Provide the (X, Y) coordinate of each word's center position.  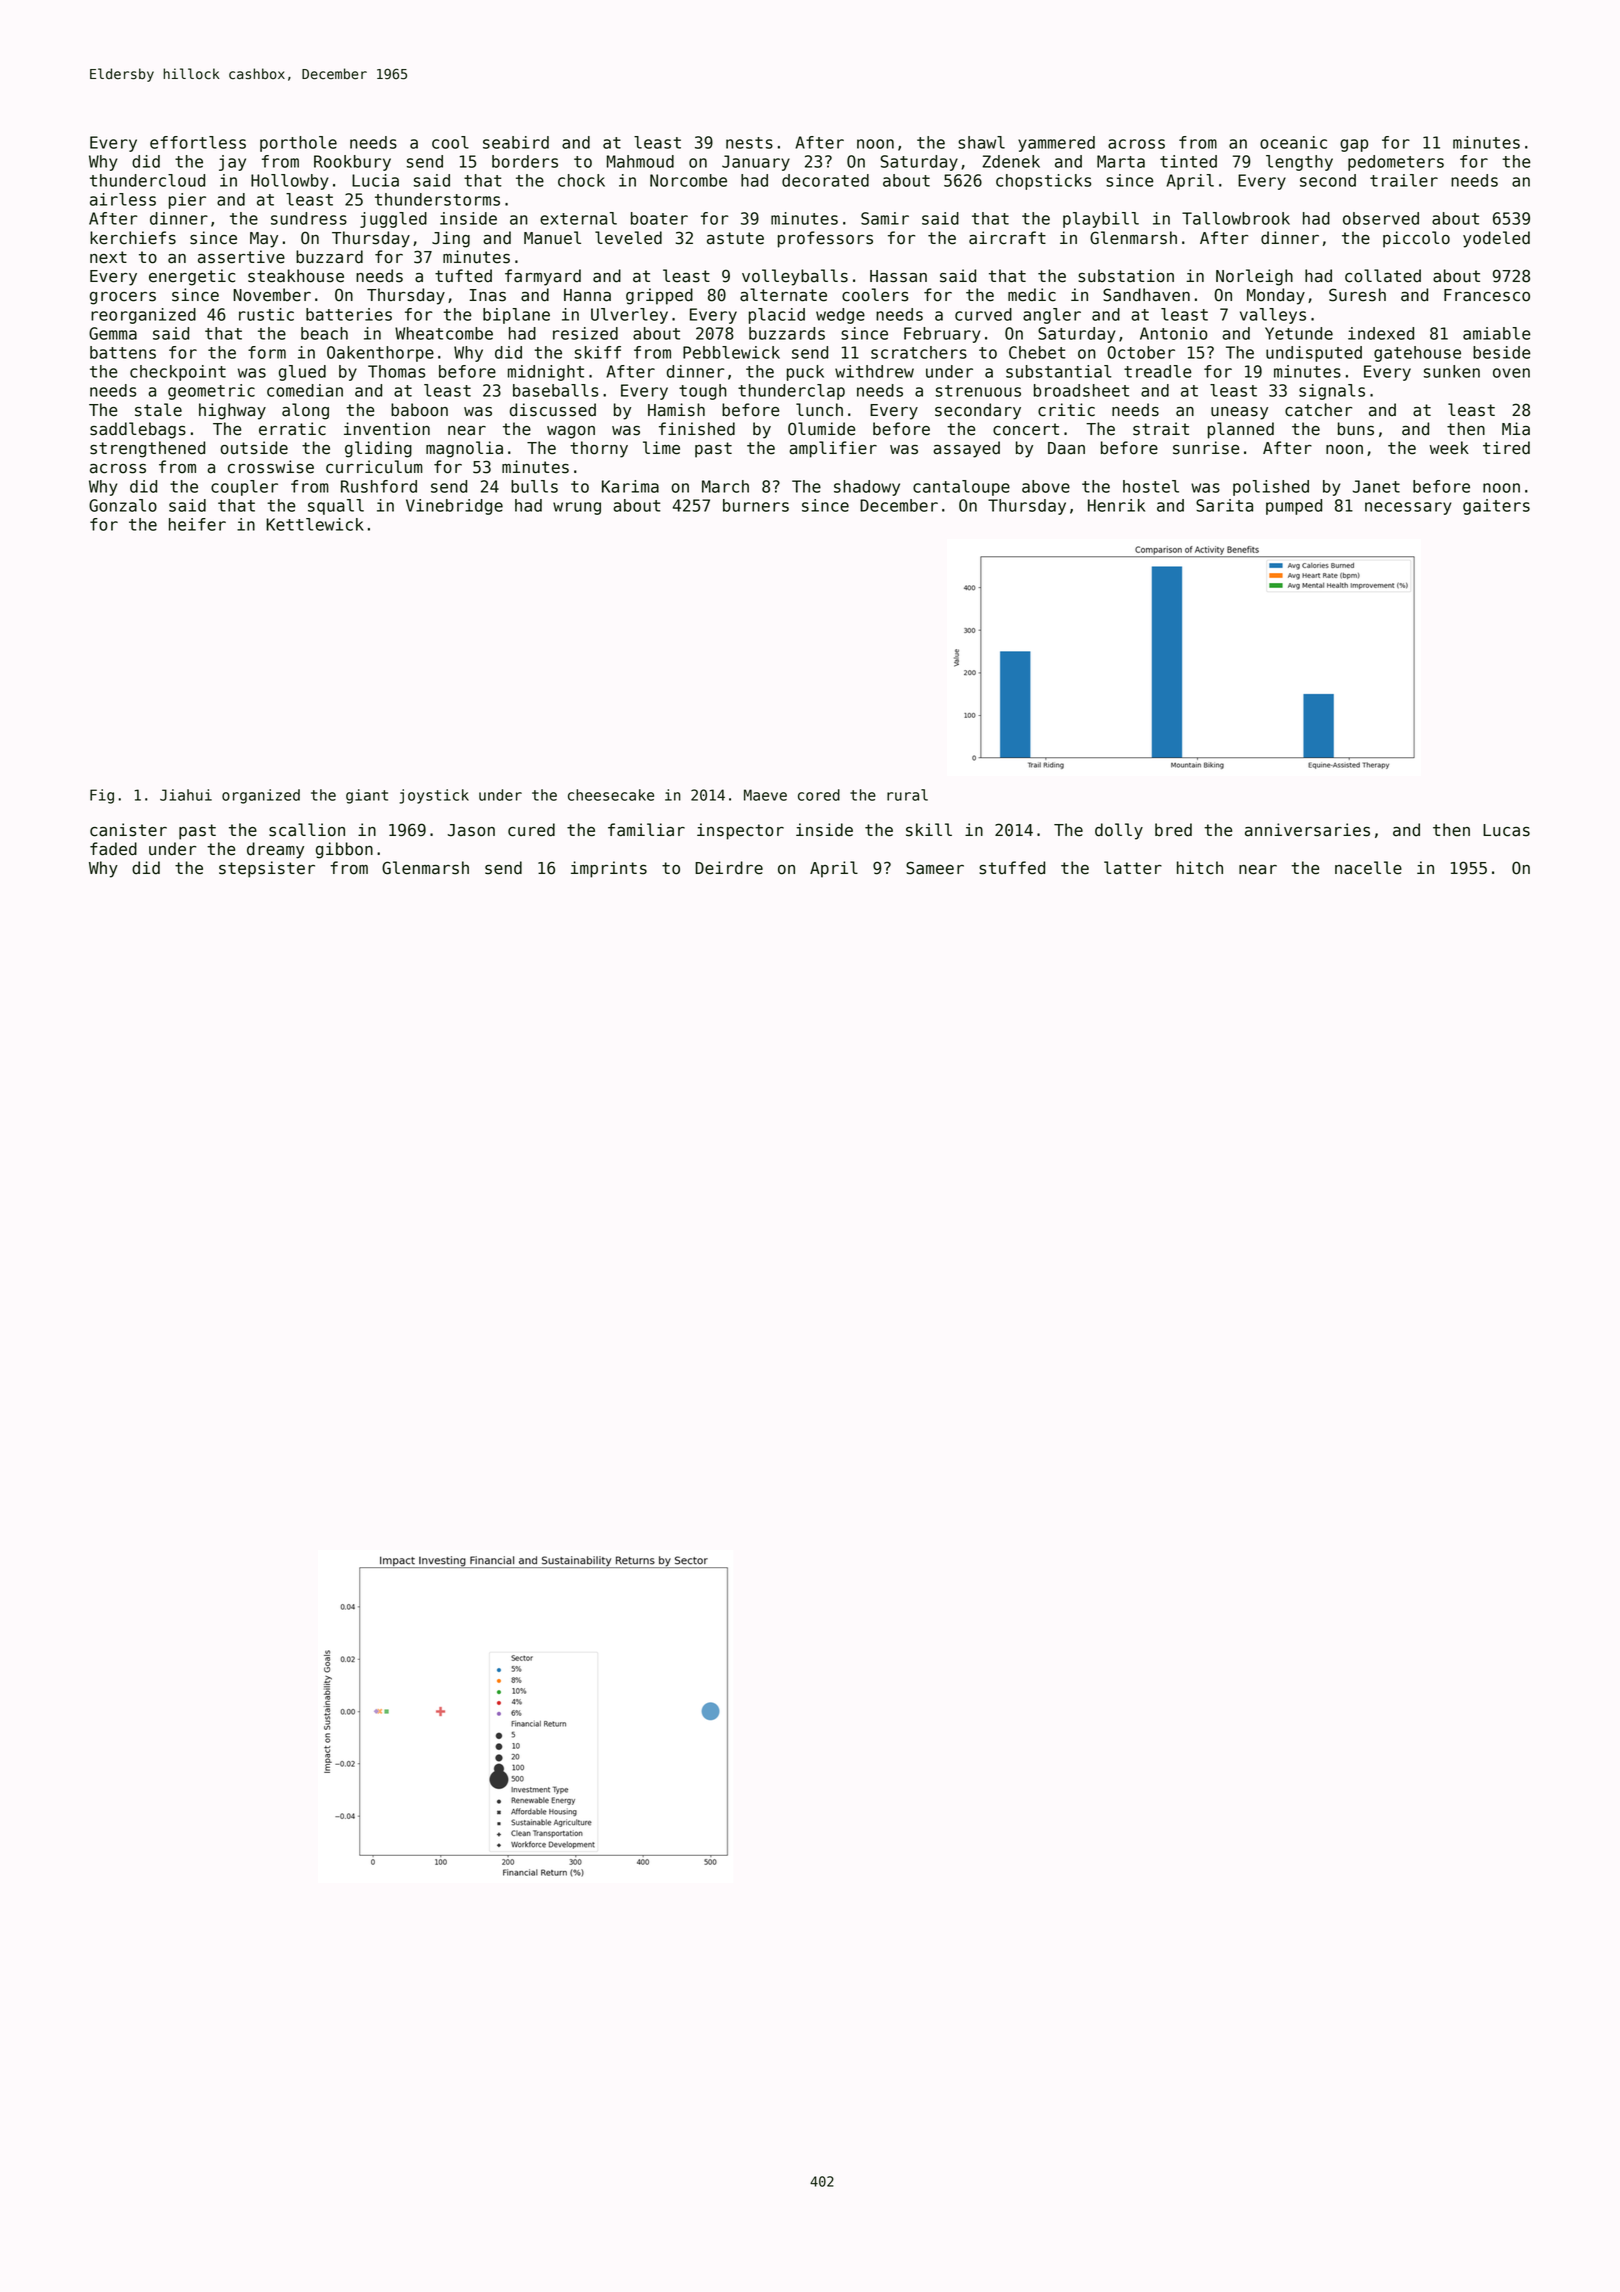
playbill (1101, 220)
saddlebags (138, 430)
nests (749, 143)
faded (113, 849)
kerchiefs (133, 238)
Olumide (821, 429)
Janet (1376, 486)
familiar (646, 830)
